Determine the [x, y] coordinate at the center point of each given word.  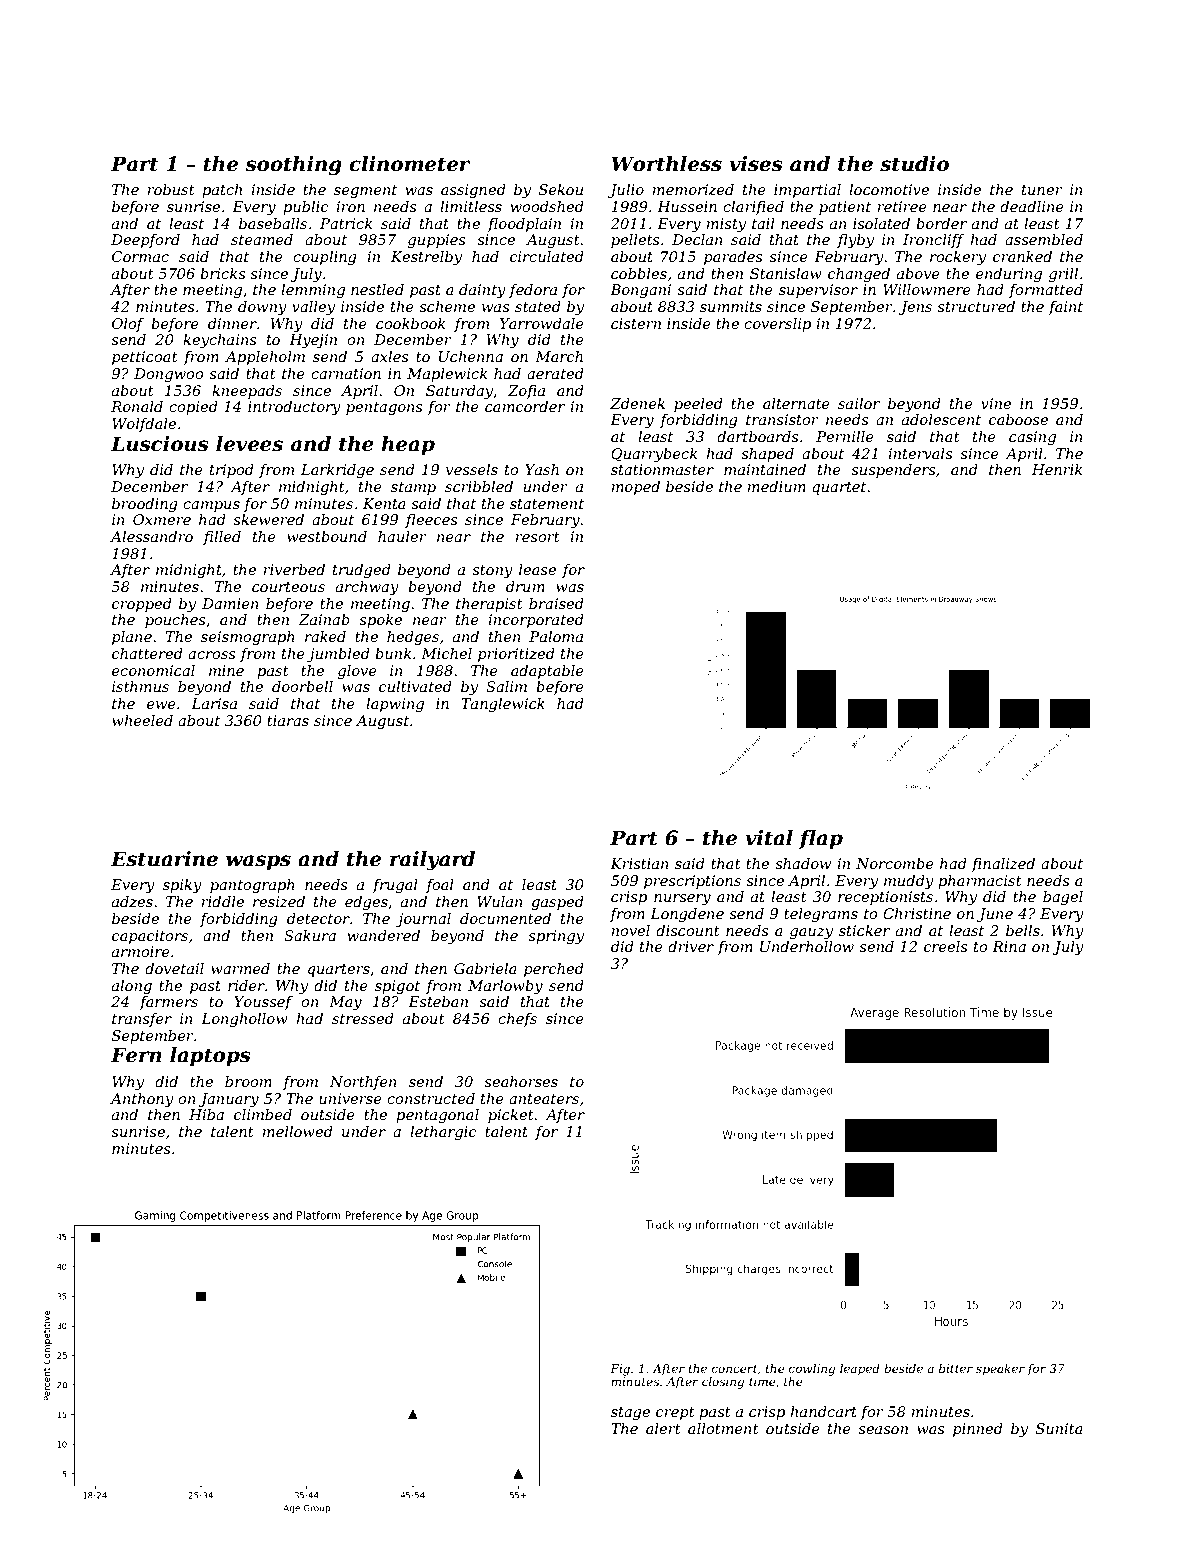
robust [171, 189]
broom [248, 1081]
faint [1065, 308]
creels [946, 946]
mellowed [297, 1131]
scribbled [479, 486]
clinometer [409, 164]
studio [914, 164]
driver [691, 946]
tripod [232, 471]
